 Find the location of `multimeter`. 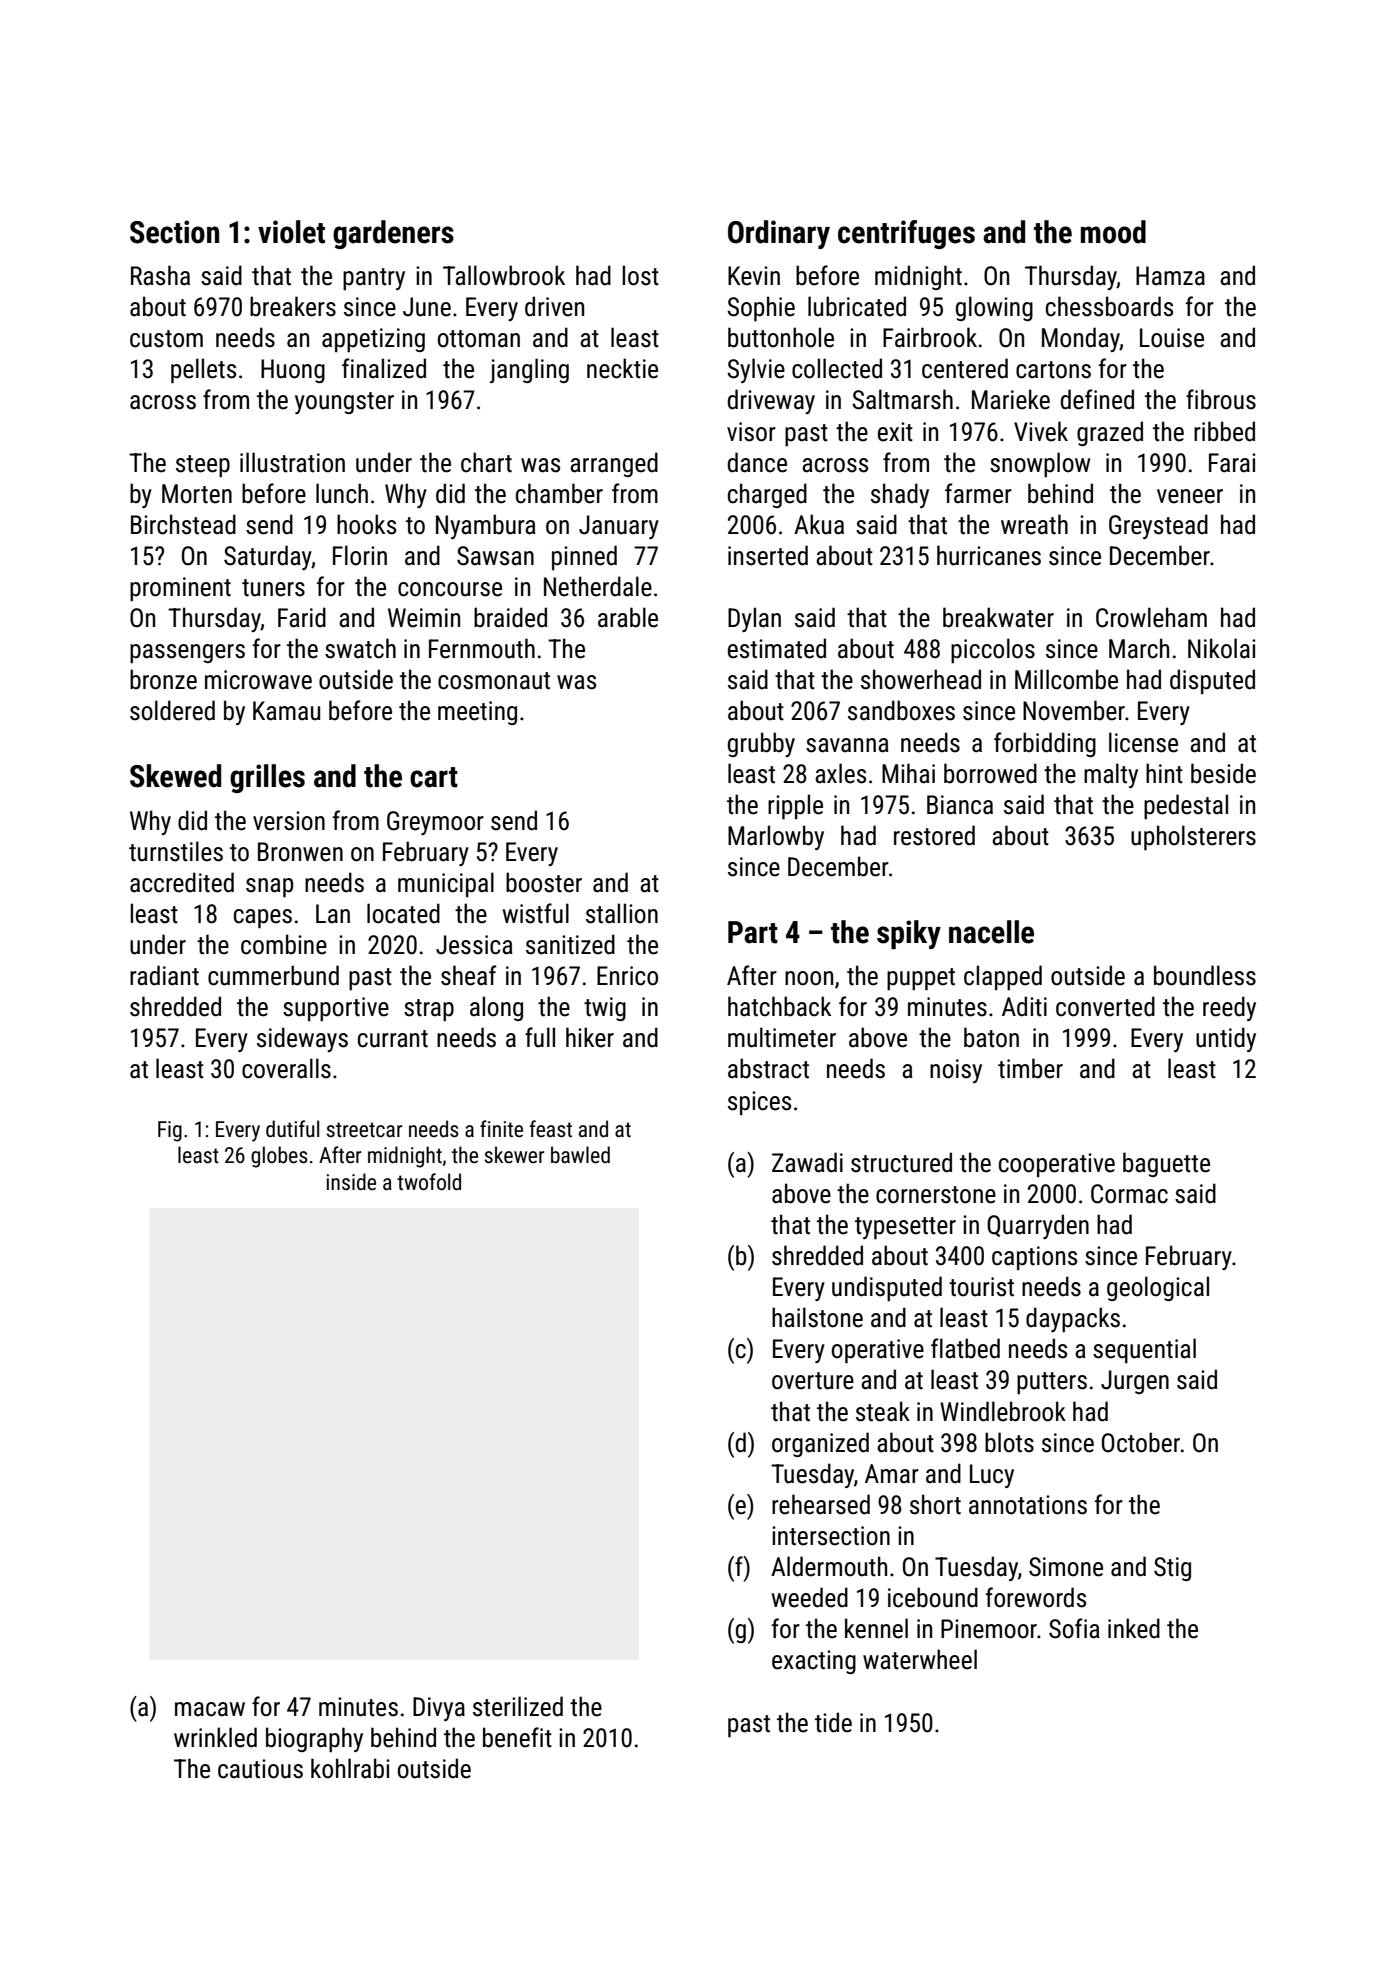

multimeter is located at coordinates (782, 1037).
